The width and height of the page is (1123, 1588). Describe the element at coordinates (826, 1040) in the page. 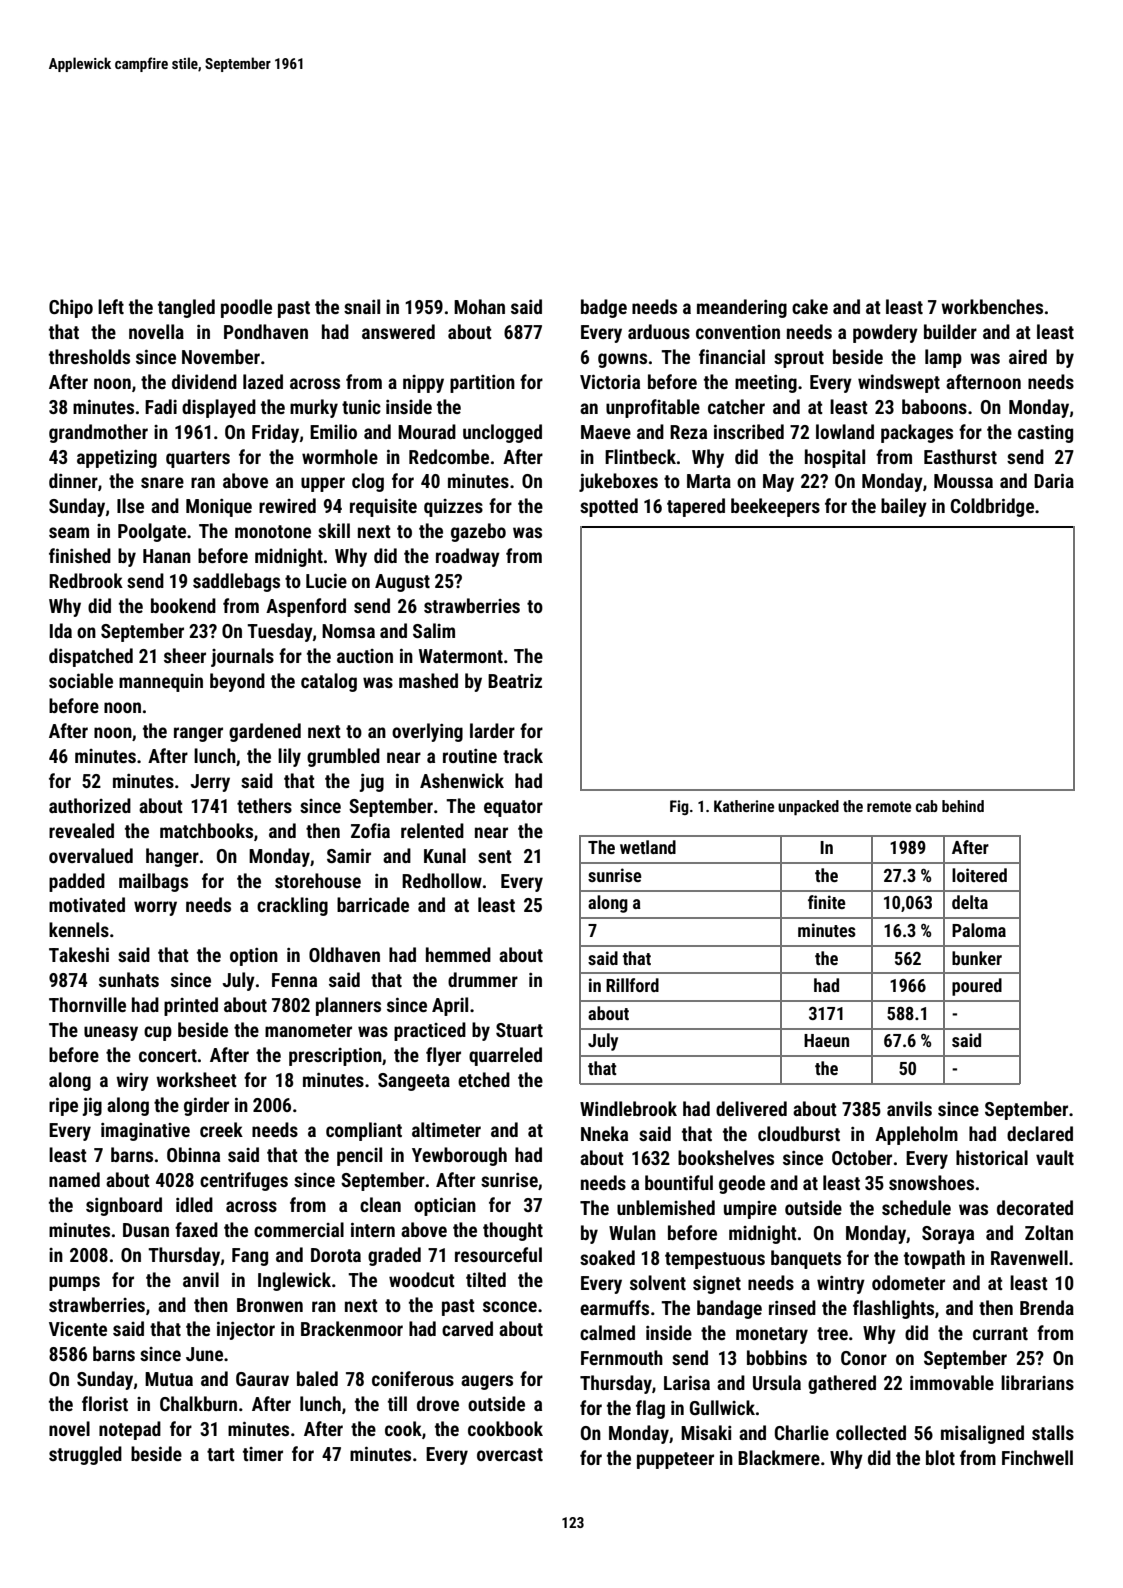

I see `Haeun` at that location.
